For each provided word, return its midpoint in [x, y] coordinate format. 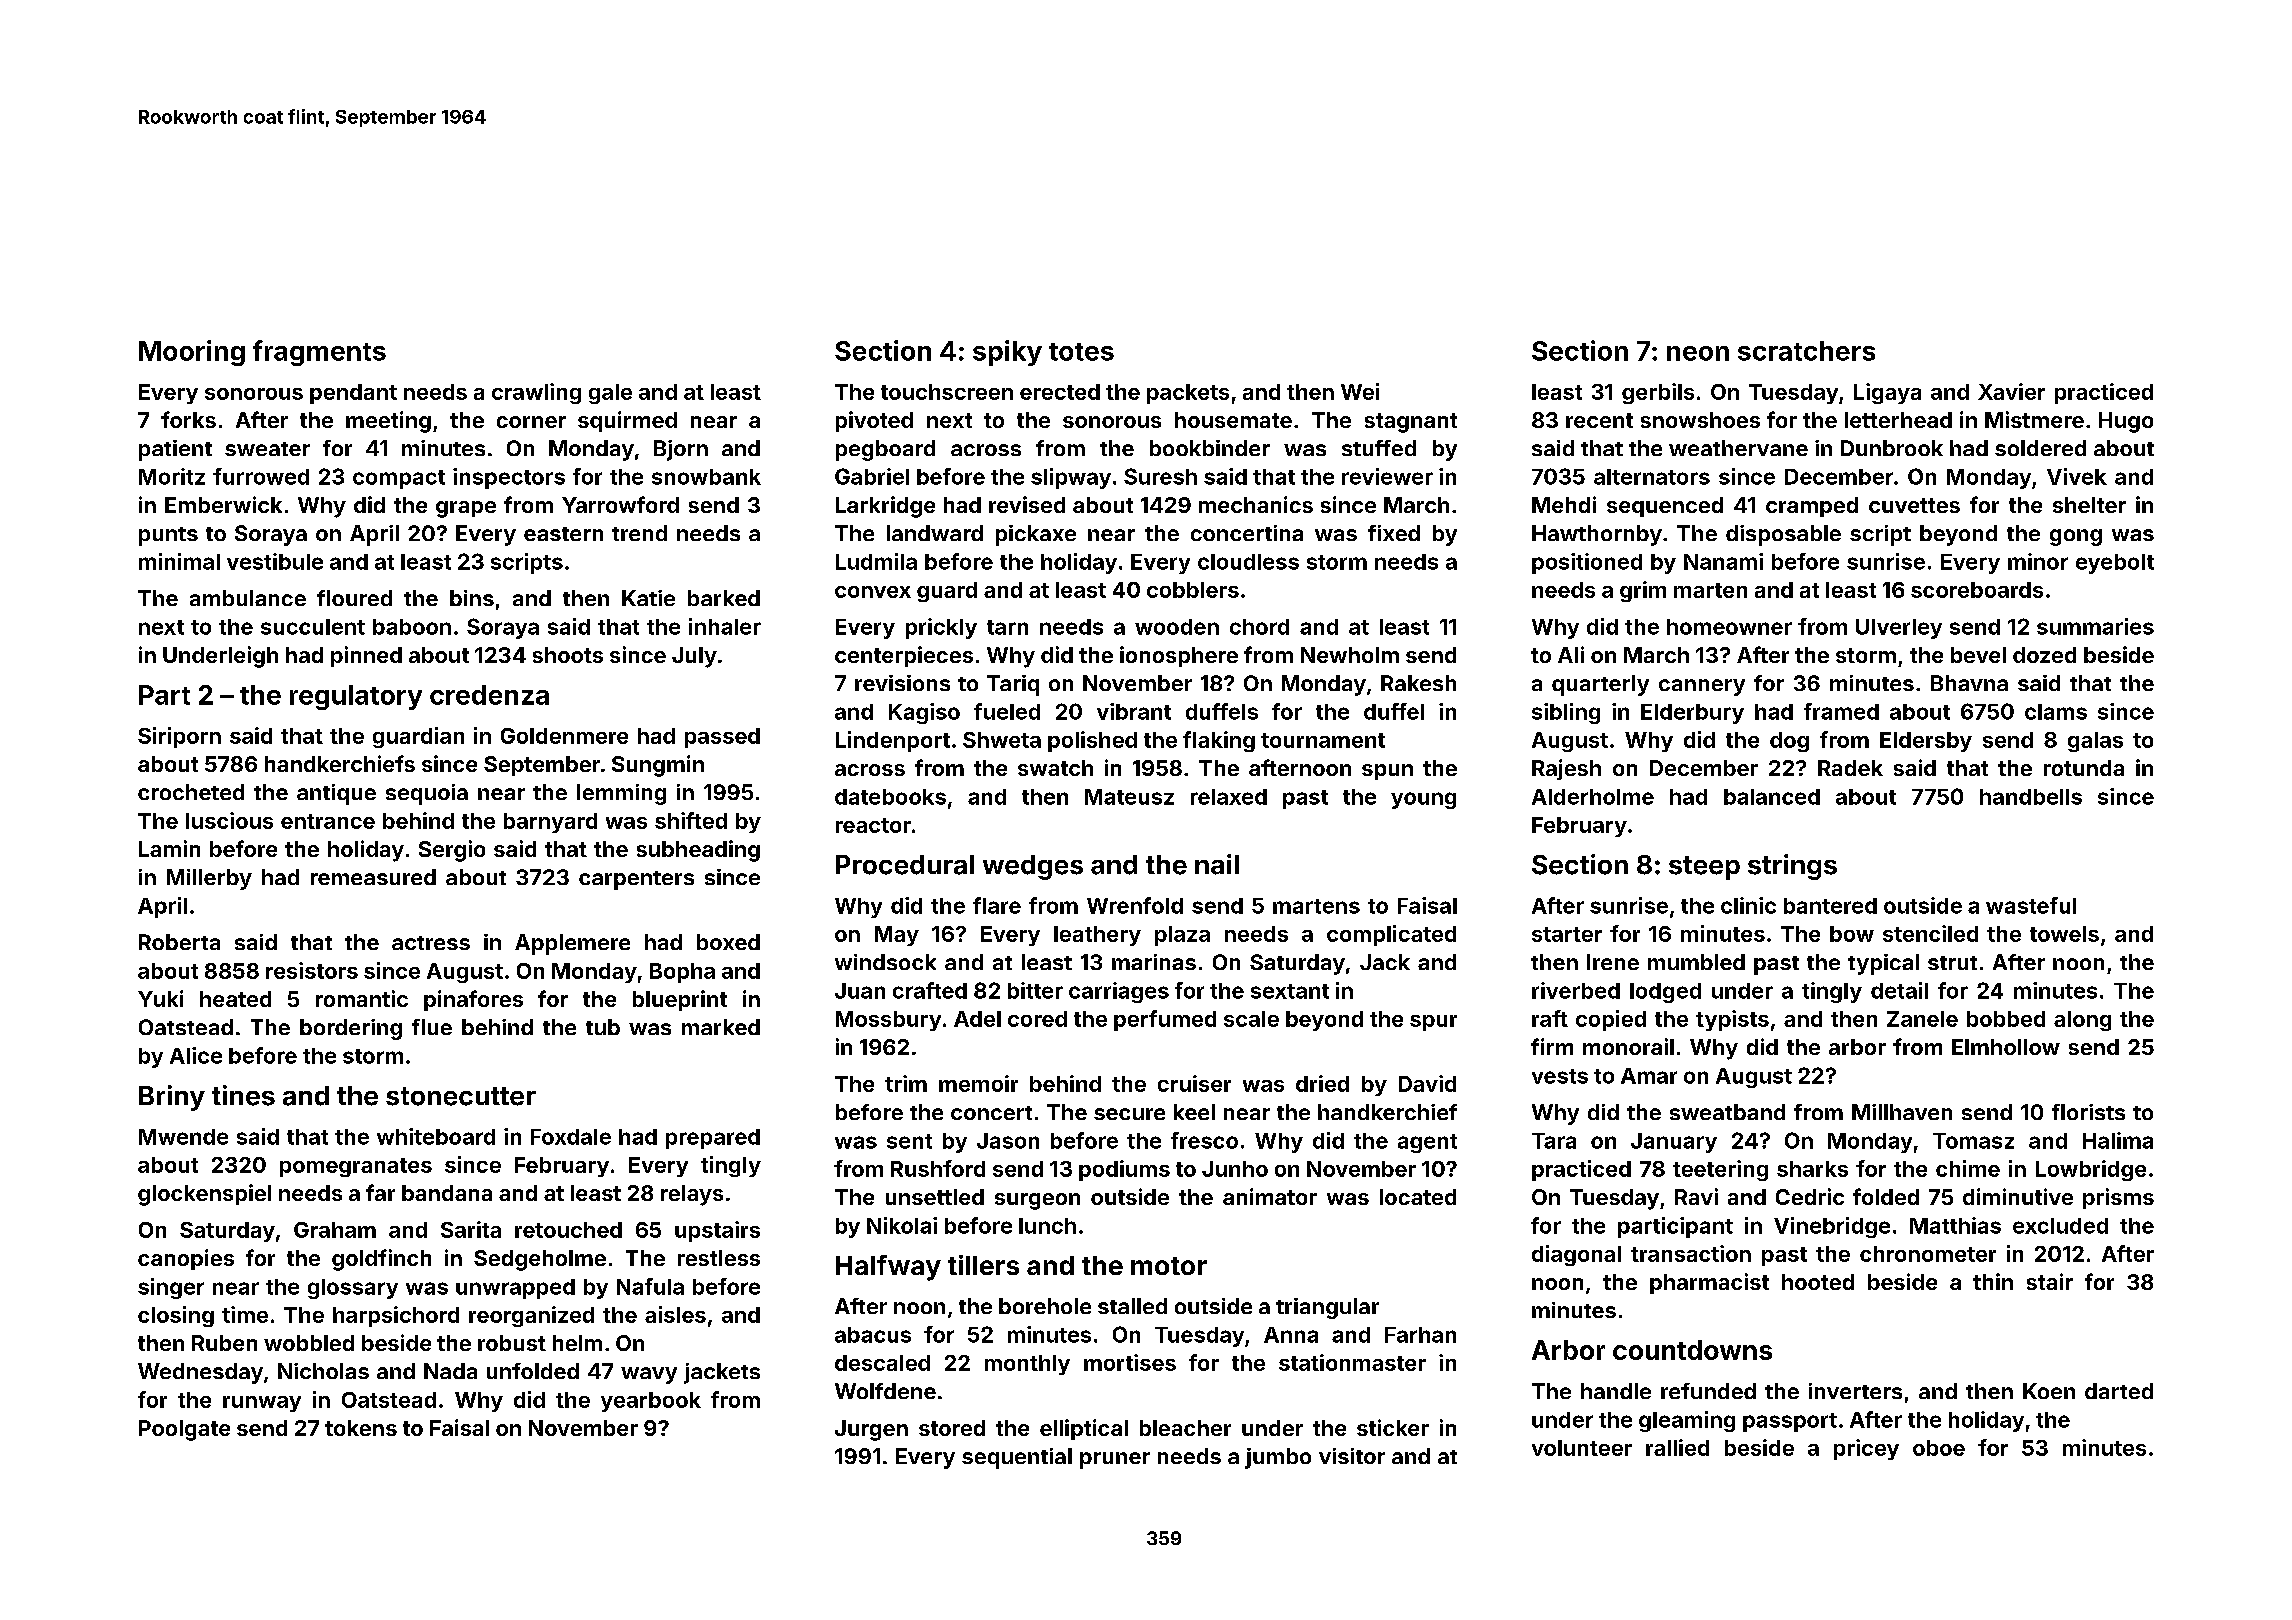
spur [1433, 1023]
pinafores [473, 1000]
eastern [563, 534]
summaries [2095, 626]
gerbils [1658, 393]
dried [1322, 1083]
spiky [1007, 353]
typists [1732, 1020]
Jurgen [871, 1430]
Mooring [192, 353]
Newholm [1350, 655]
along [2082, 1021]
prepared [713, 1139]
